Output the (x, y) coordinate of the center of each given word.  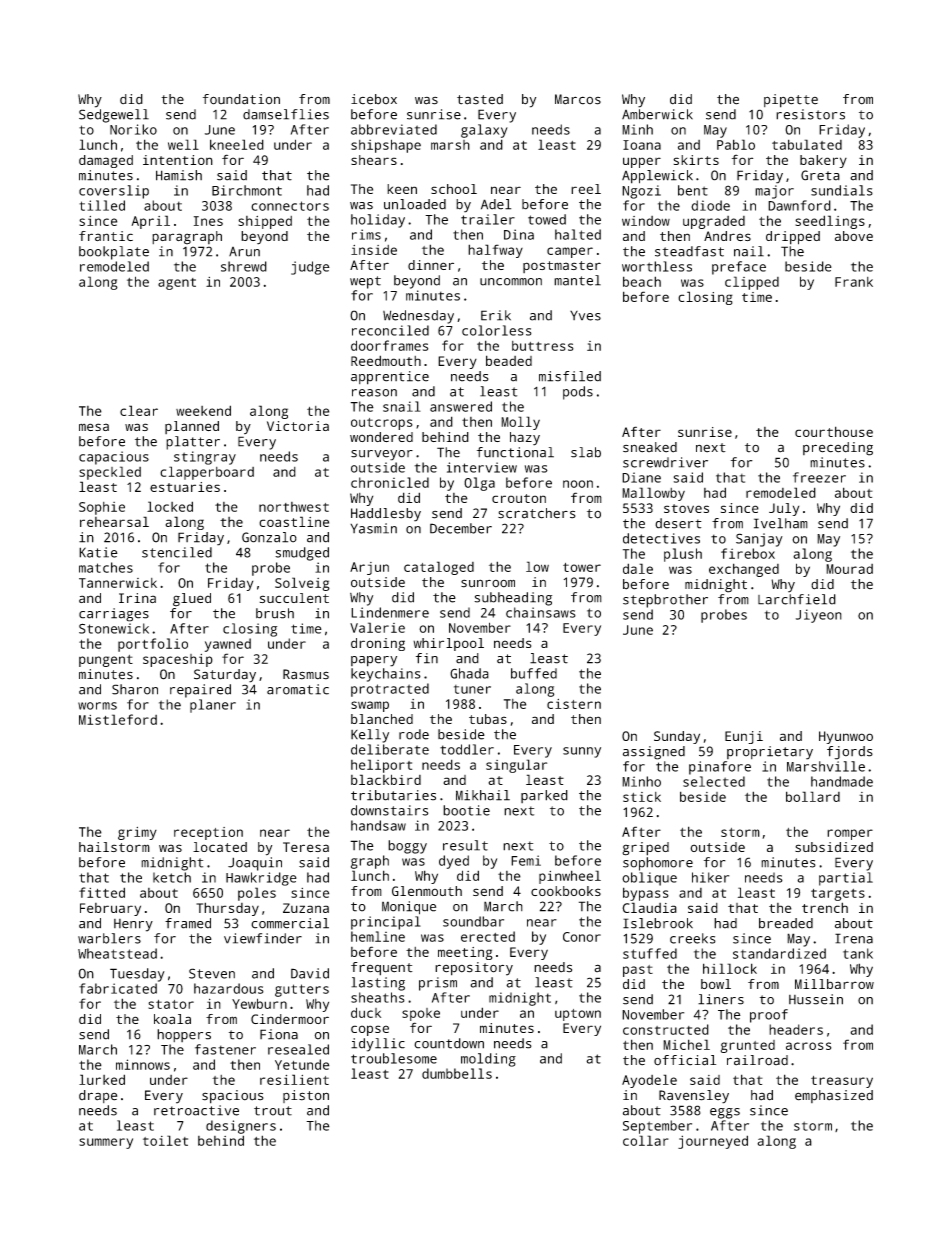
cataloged (439, 568)
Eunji (744, 737)
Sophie (102, 508)
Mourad (849, 569)
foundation (241, 99)
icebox (374, 99)
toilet (165, 1140)
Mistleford (118, 719)
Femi (526, 860)
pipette (791, 101)
